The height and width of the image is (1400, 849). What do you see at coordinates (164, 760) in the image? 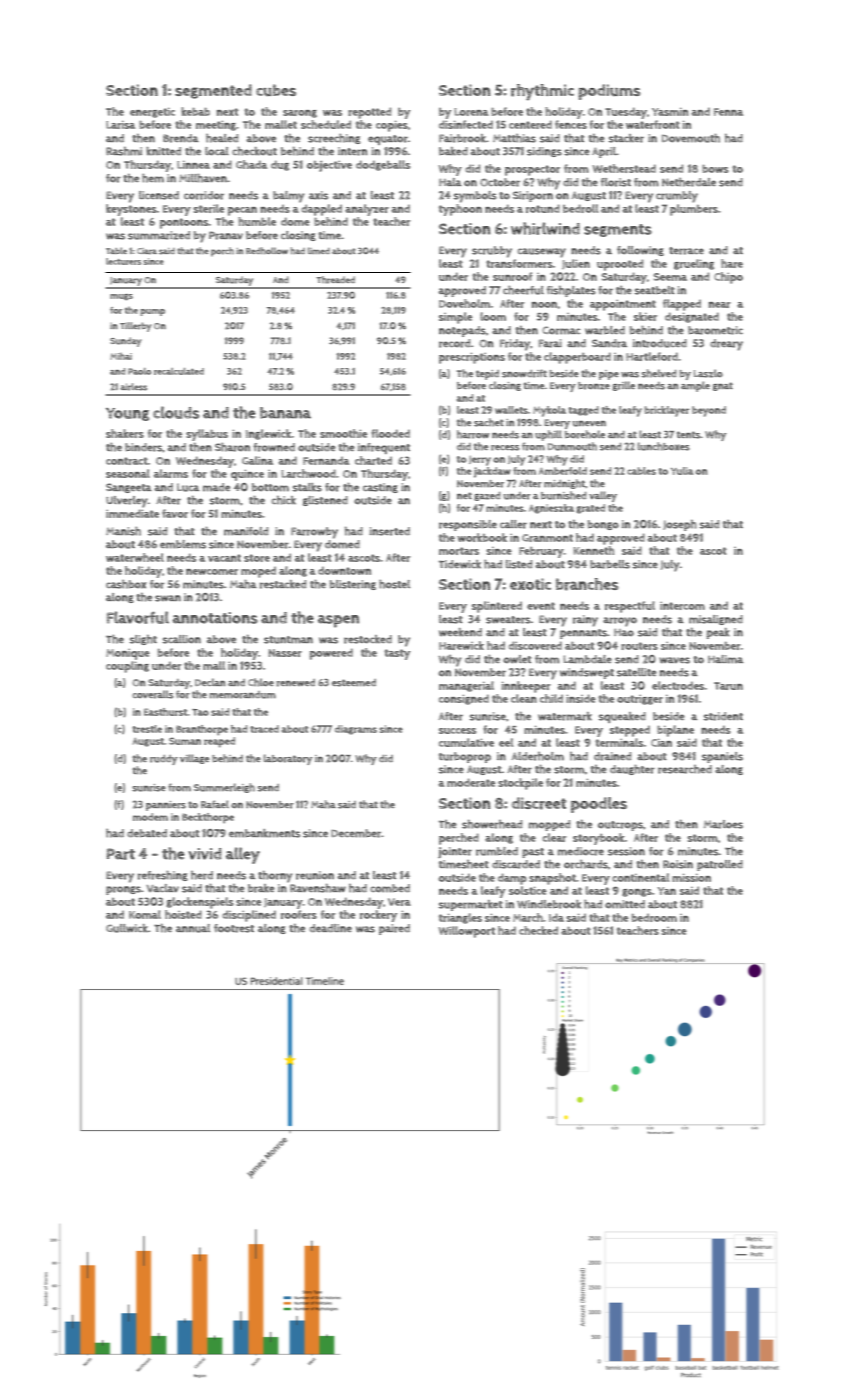
I see `ruddy` at bounding box center [164, 760].
